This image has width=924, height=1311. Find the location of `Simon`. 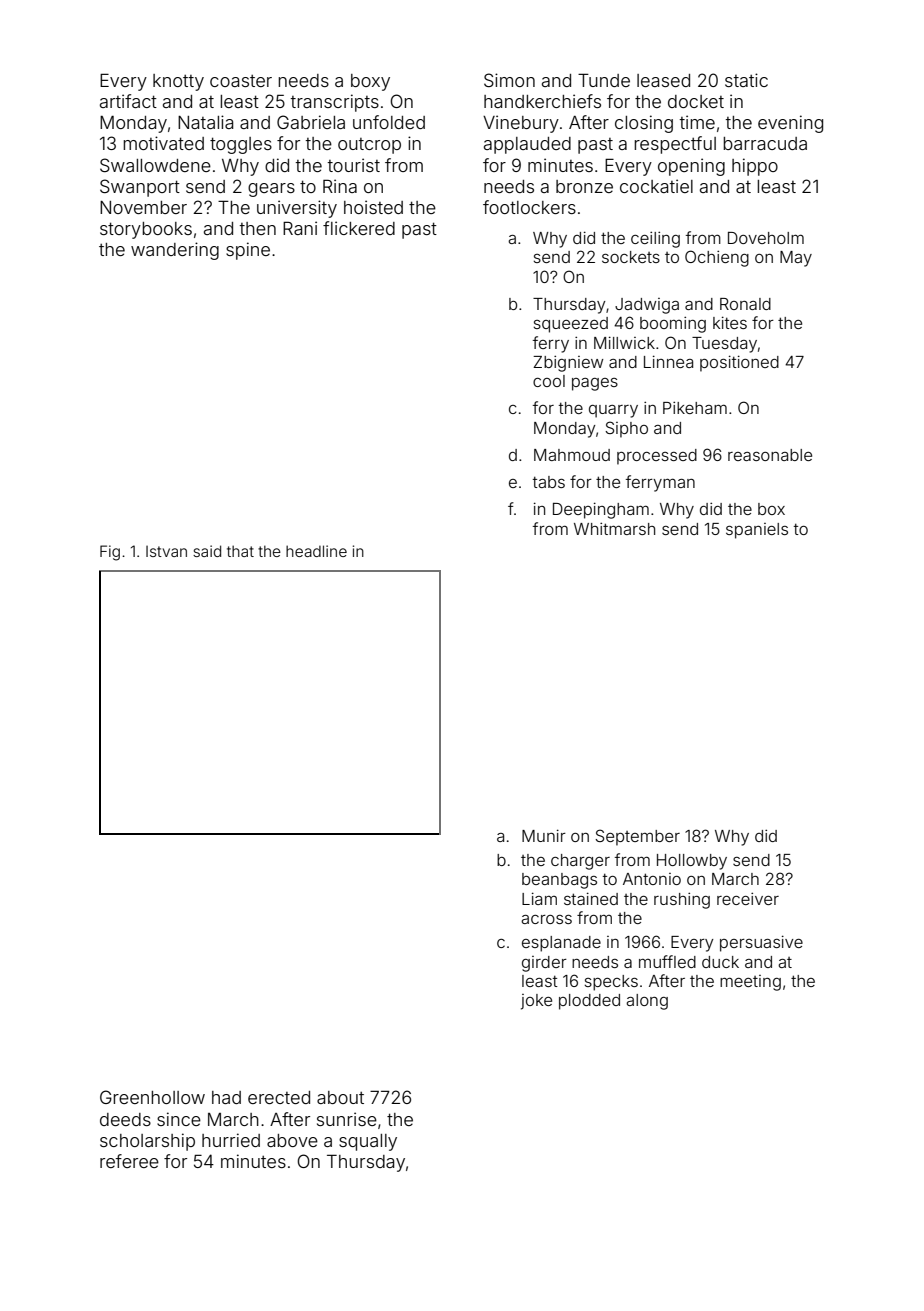

Simon is located at coordinates (509, 80).
